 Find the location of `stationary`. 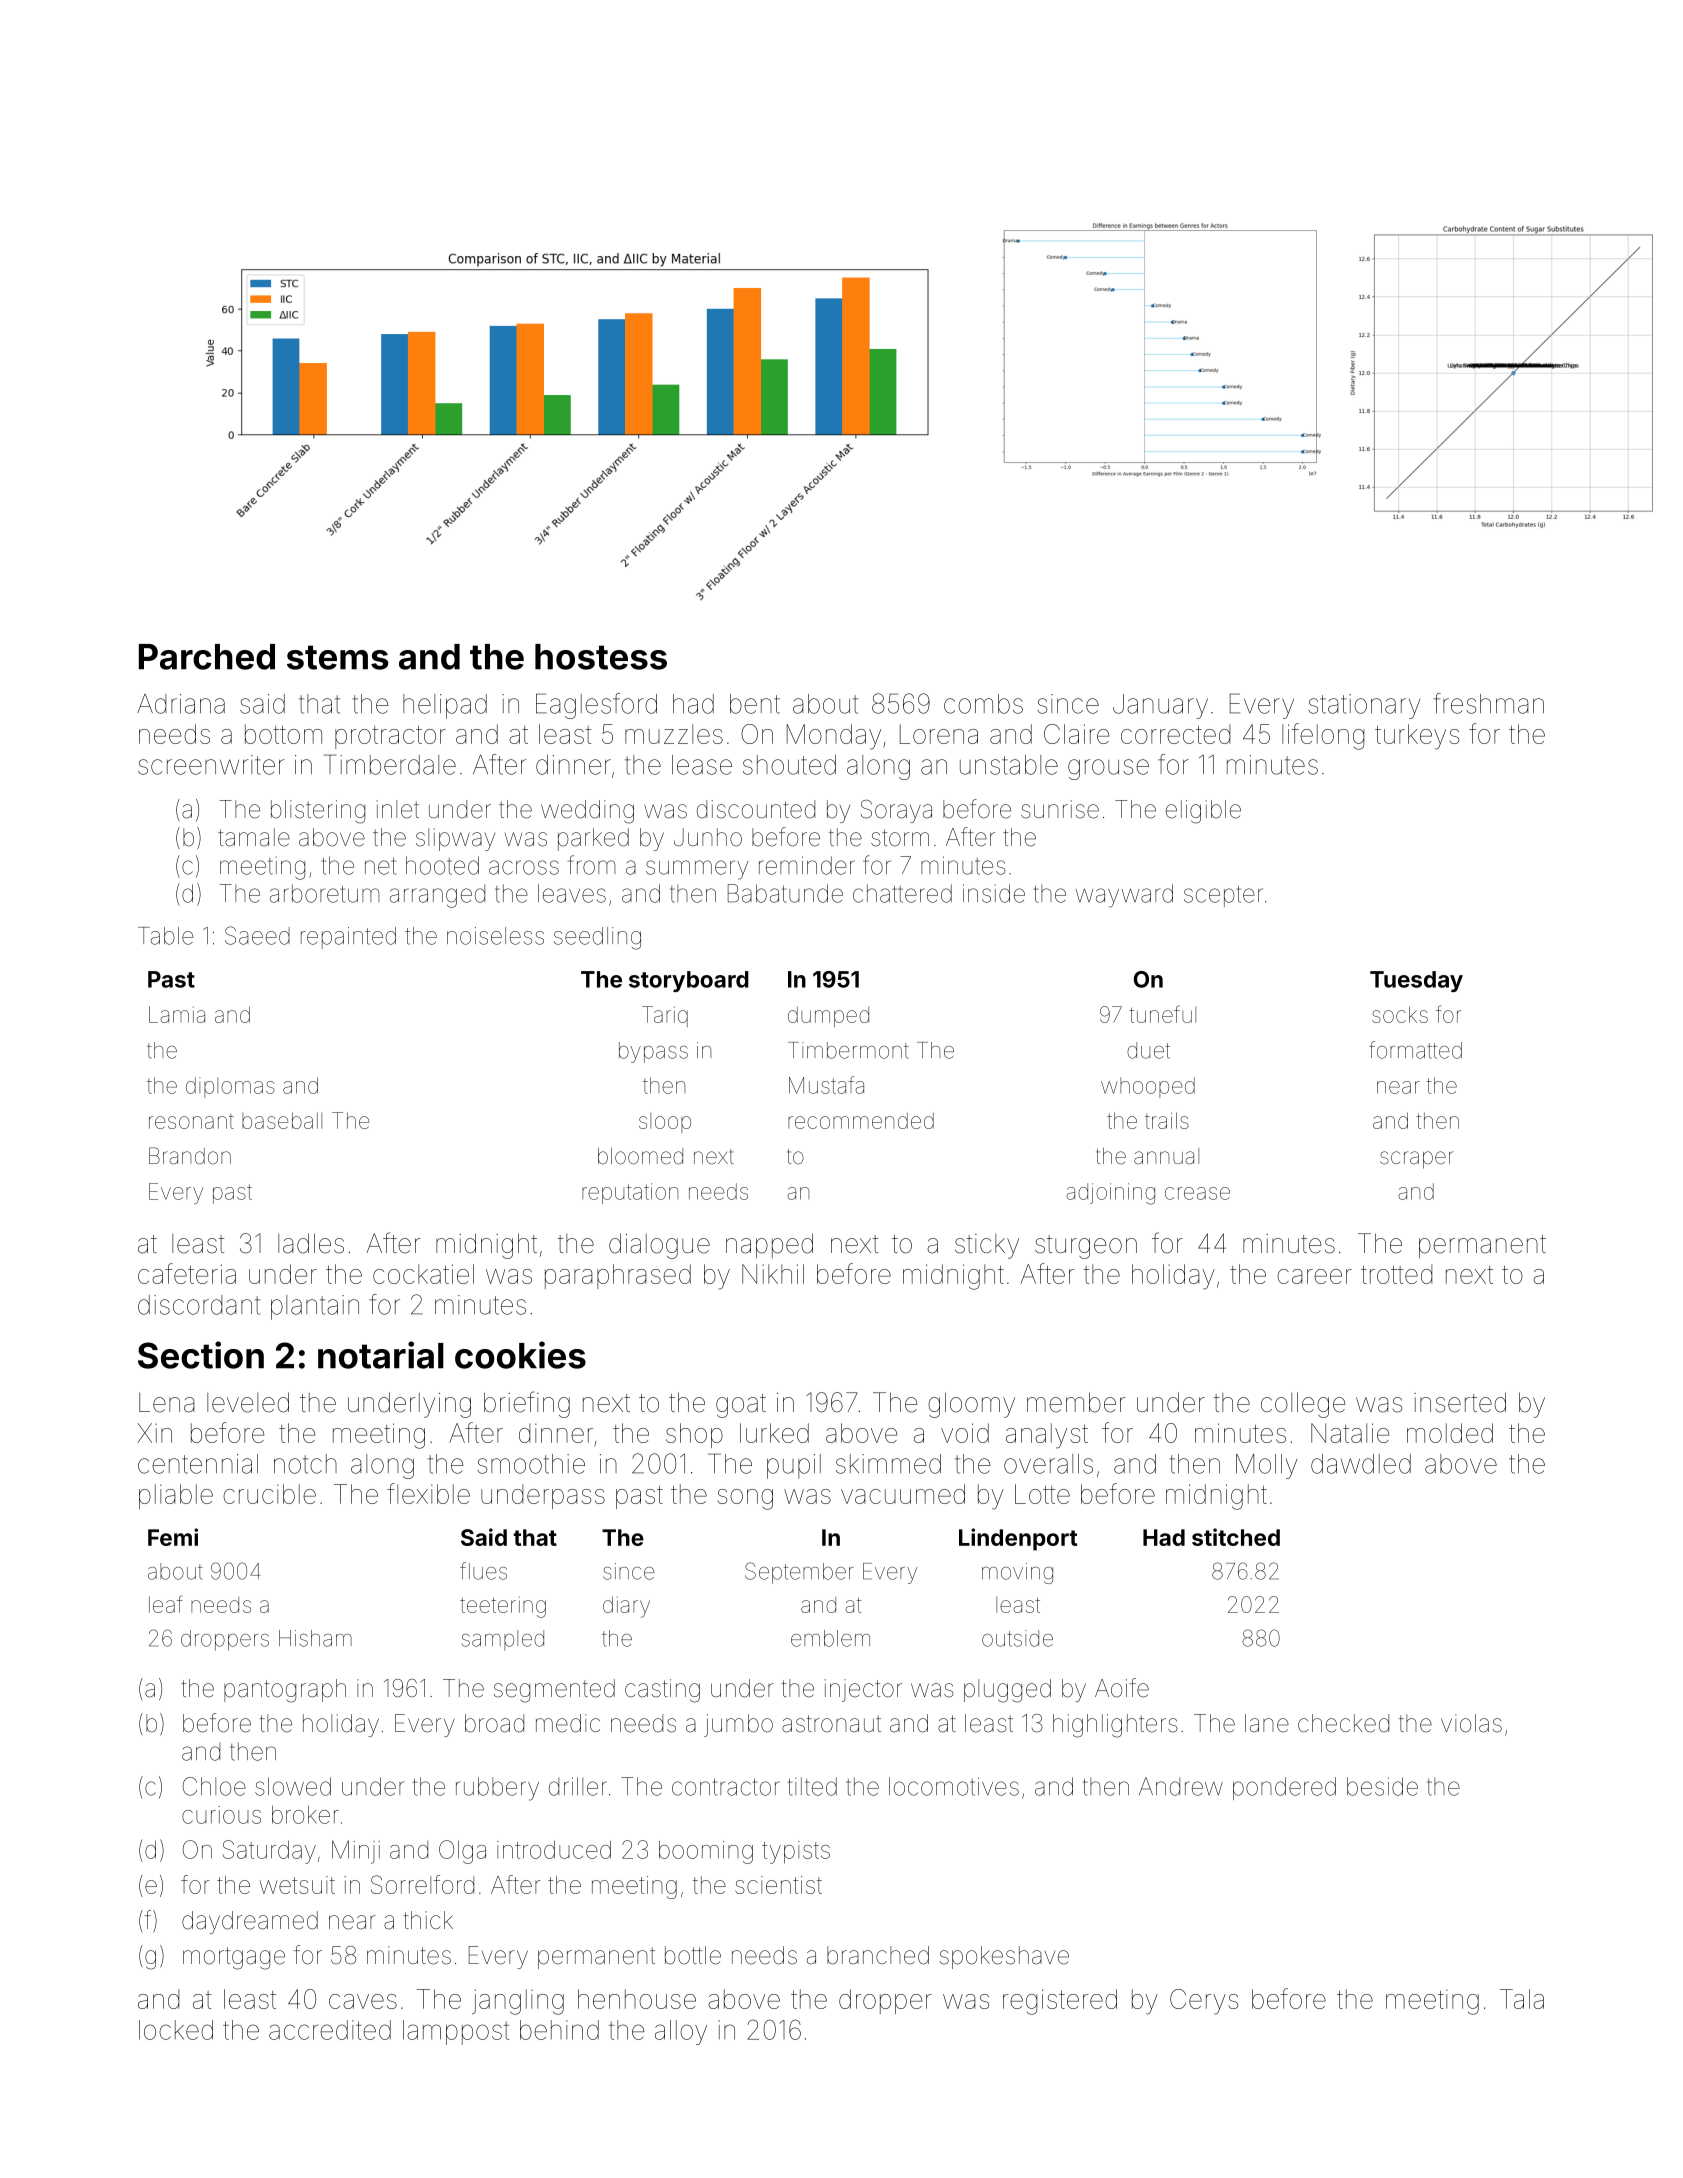

stationary is located at coordinates (1364, 706).
